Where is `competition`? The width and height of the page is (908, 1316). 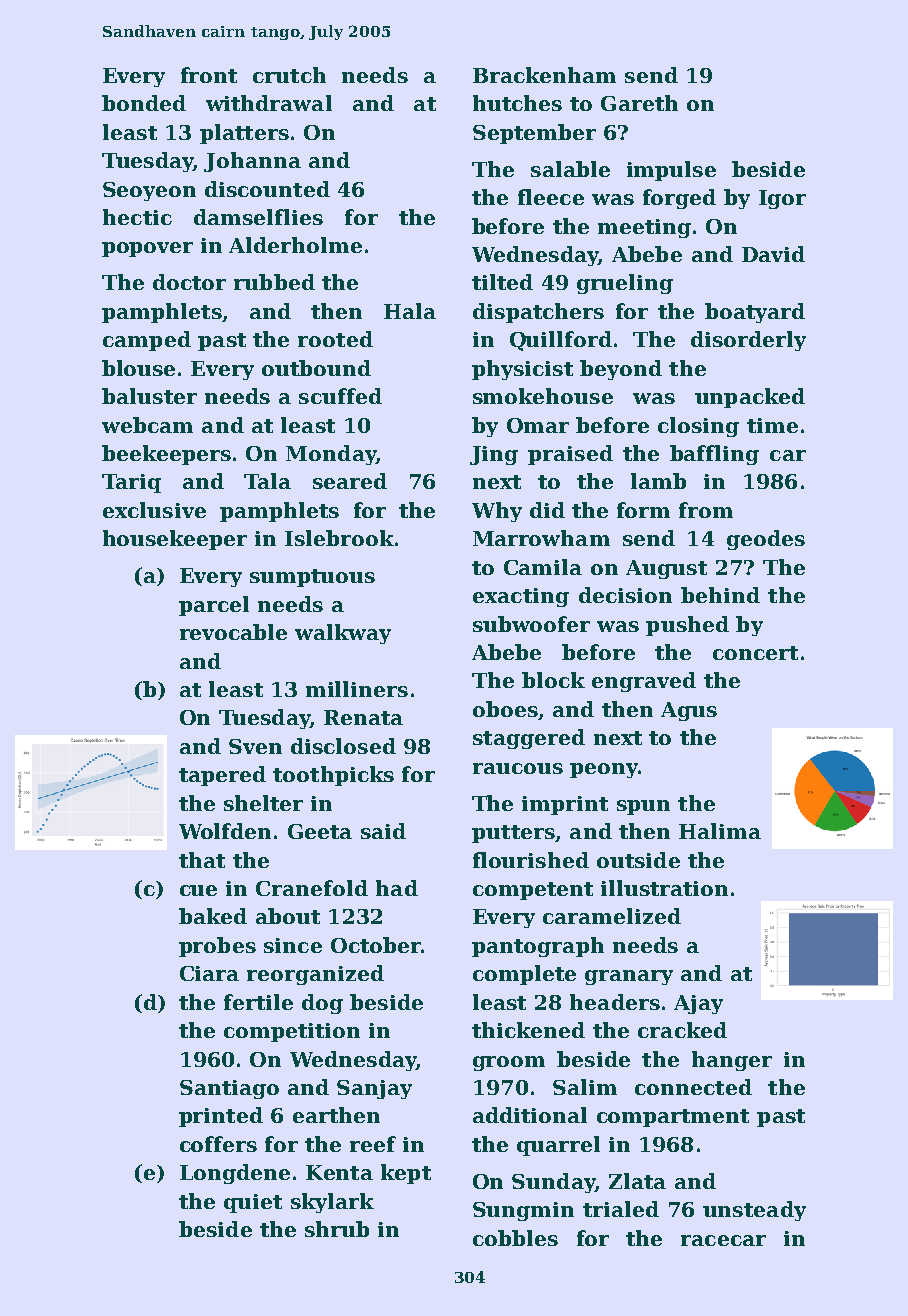
competition is located at coordinates (292, 1032).
